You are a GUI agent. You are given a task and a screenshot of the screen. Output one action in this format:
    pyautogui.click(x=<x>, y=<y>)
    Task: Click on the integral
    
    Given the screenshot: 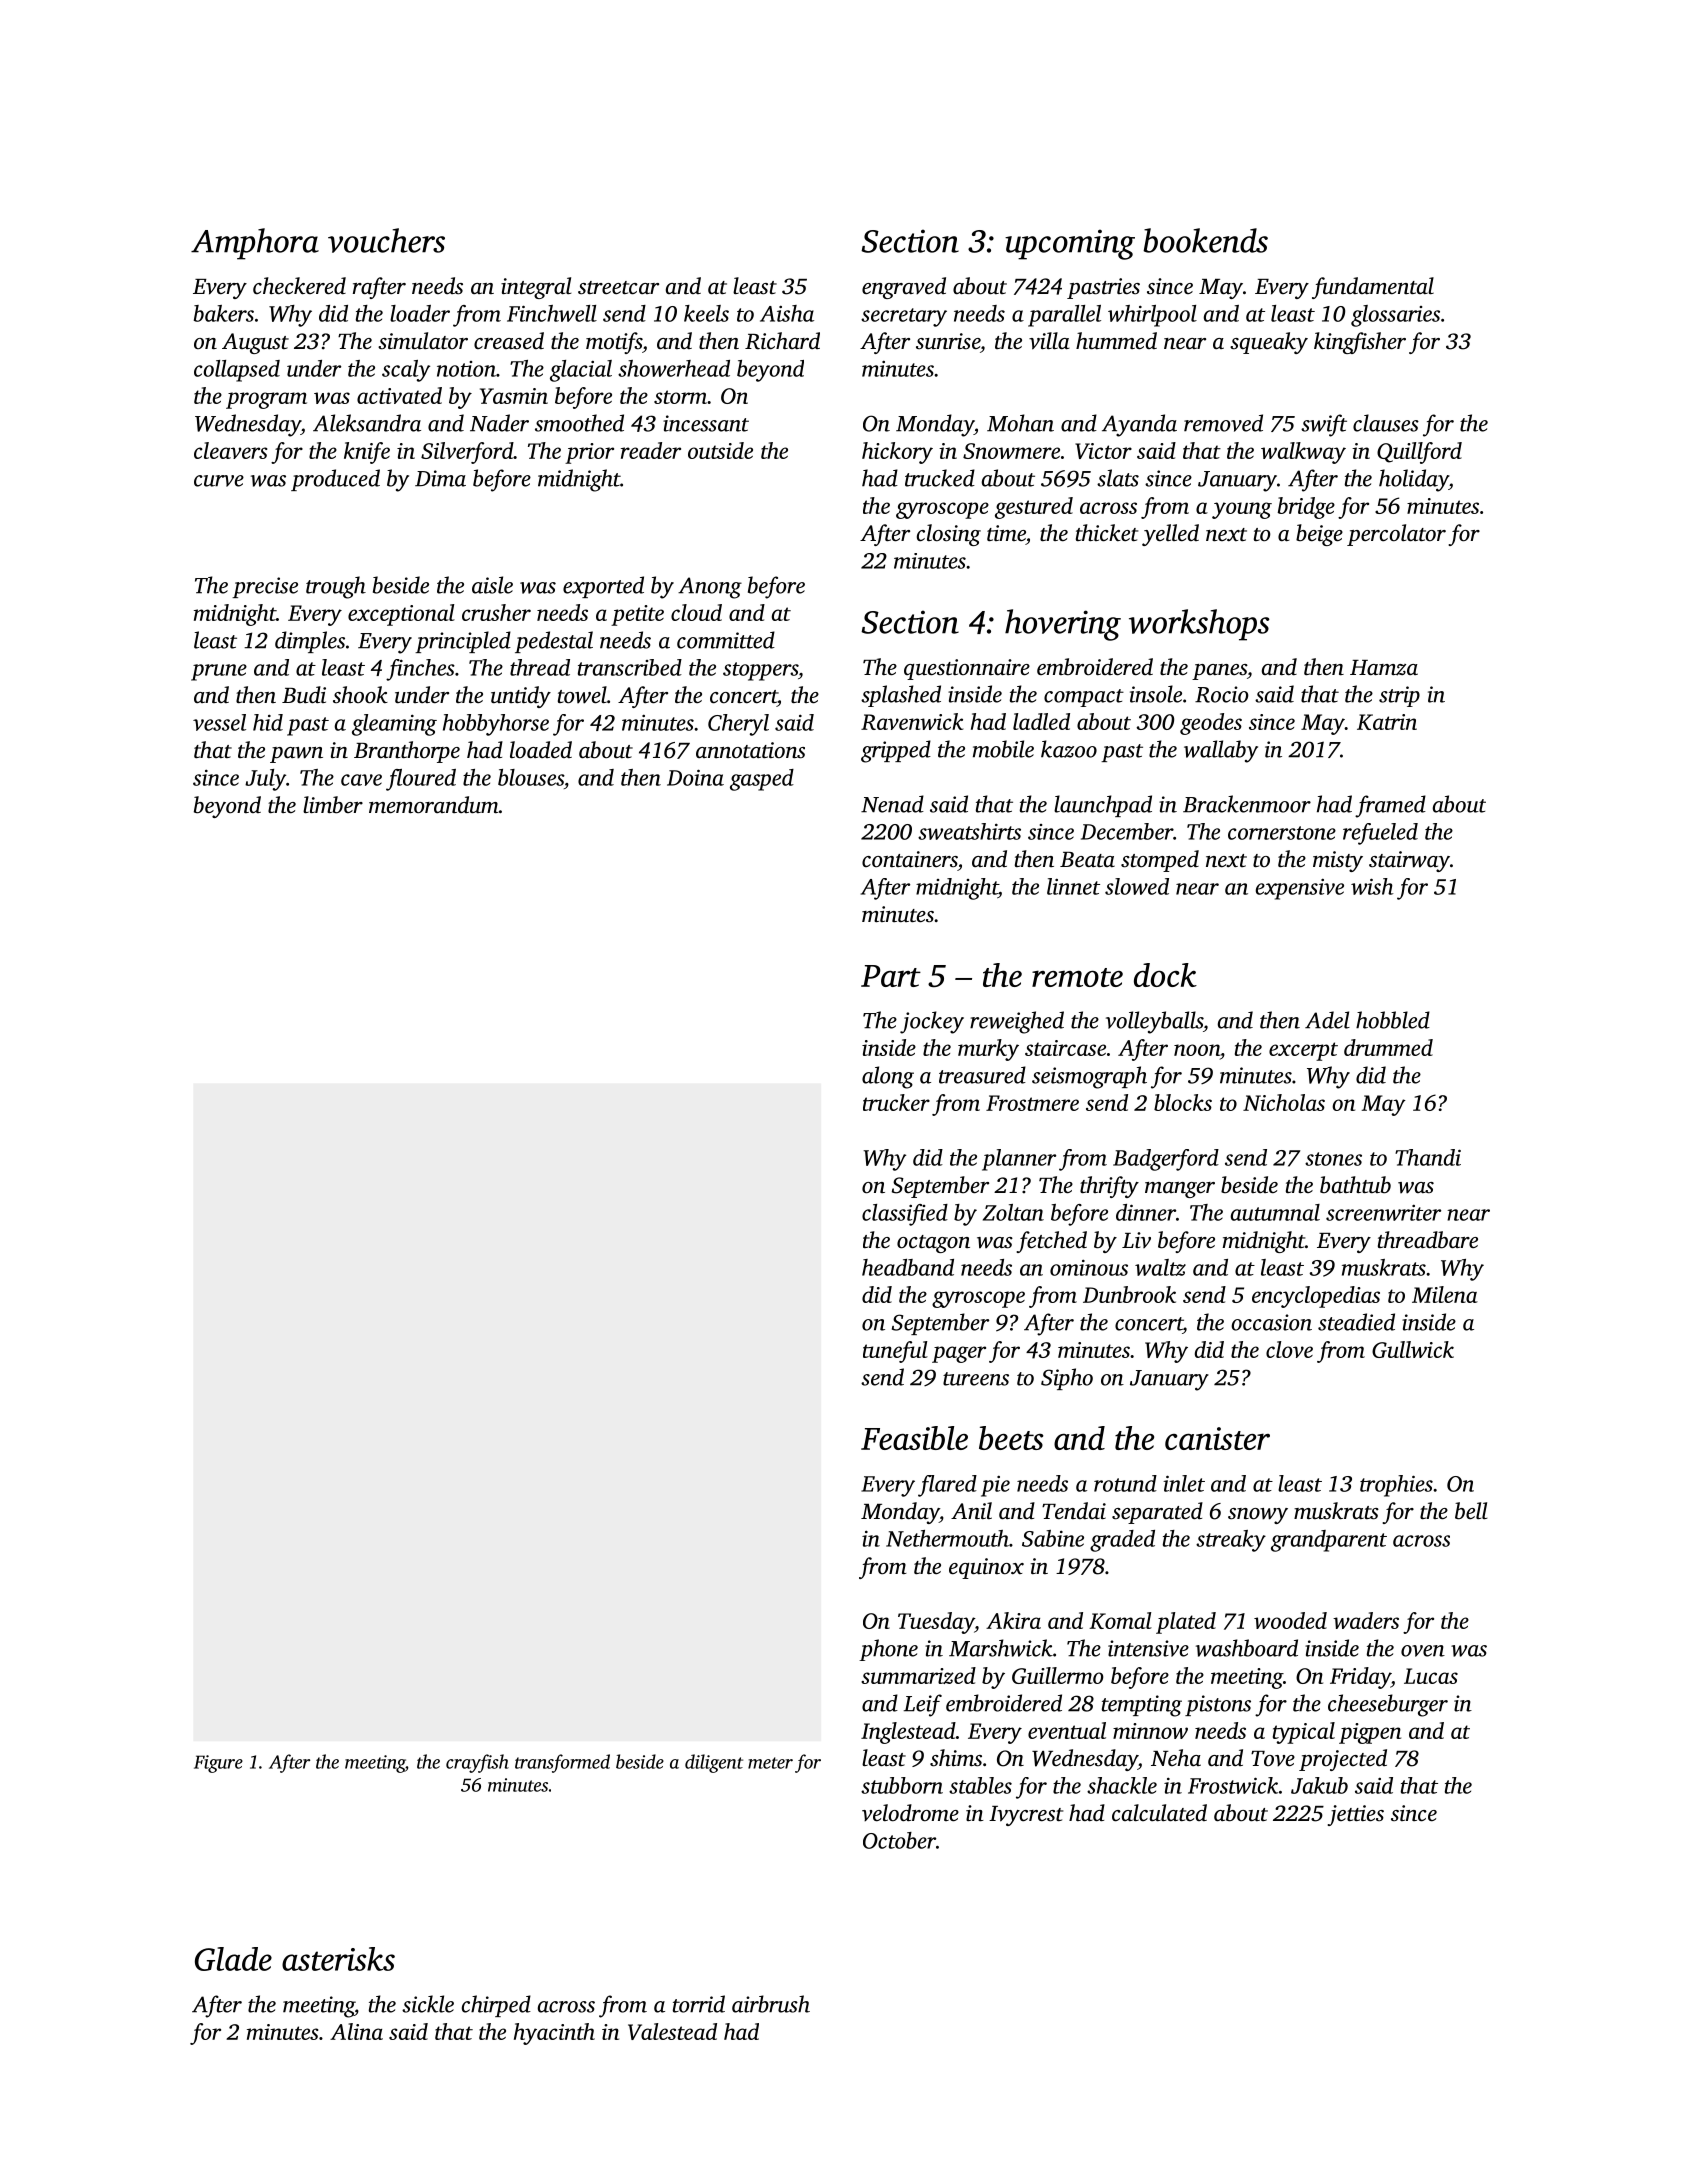 What is the action you would take?
    pyautogui.click(x=536, y=288)
